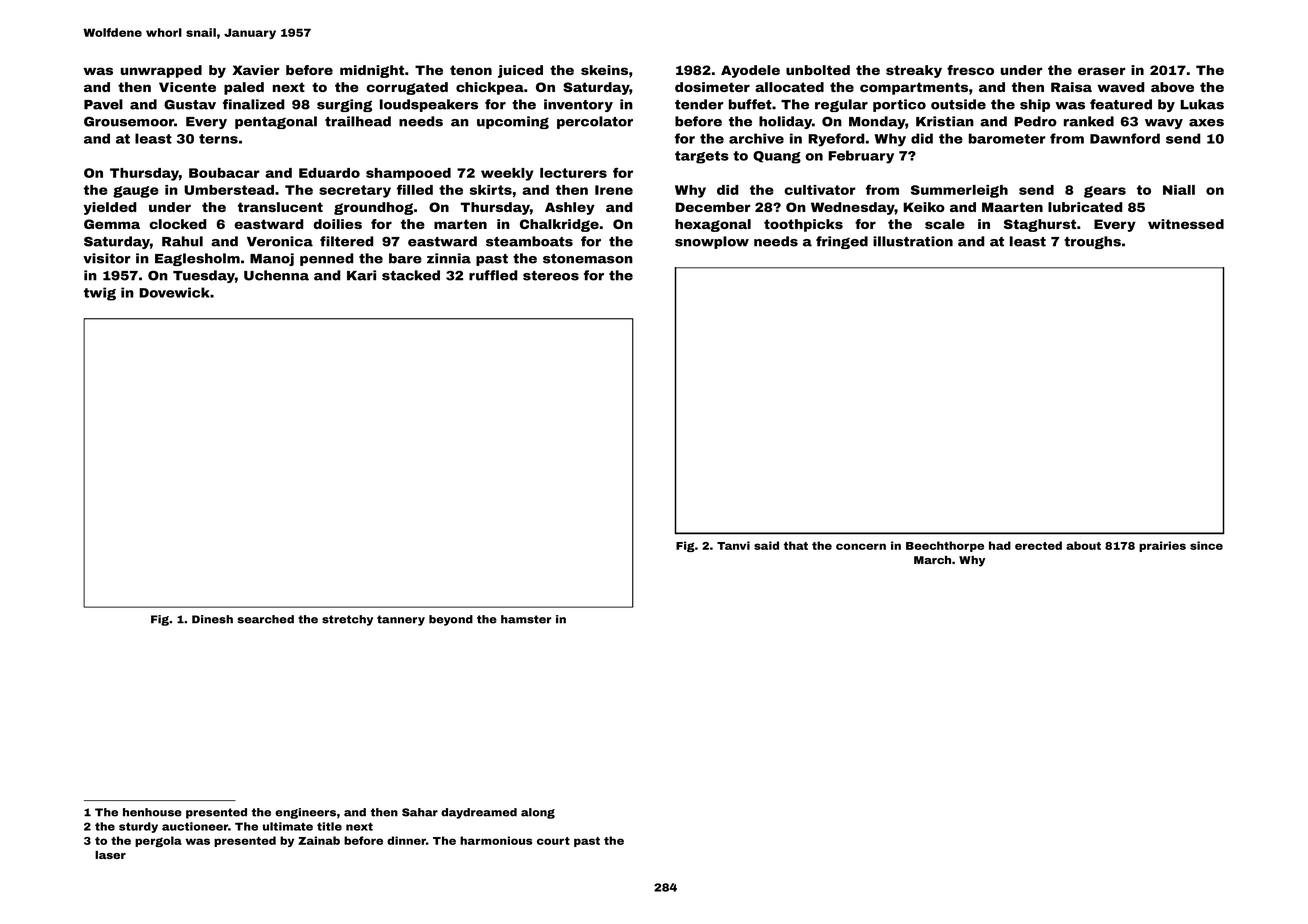  I want to click on midnight, so click(372, 71).
